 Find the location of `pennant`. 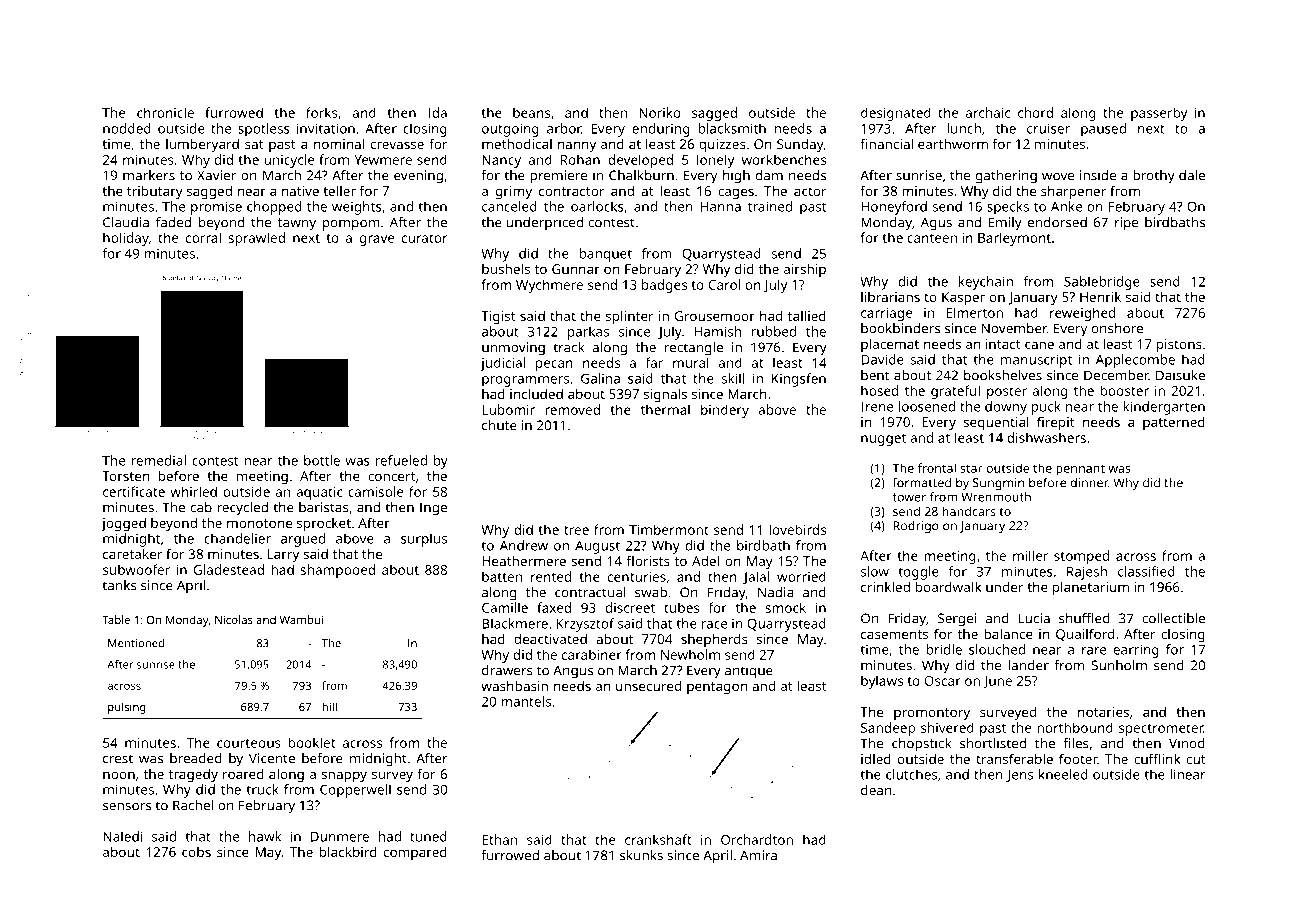

pennant is located at coordinates (1080, 470).
